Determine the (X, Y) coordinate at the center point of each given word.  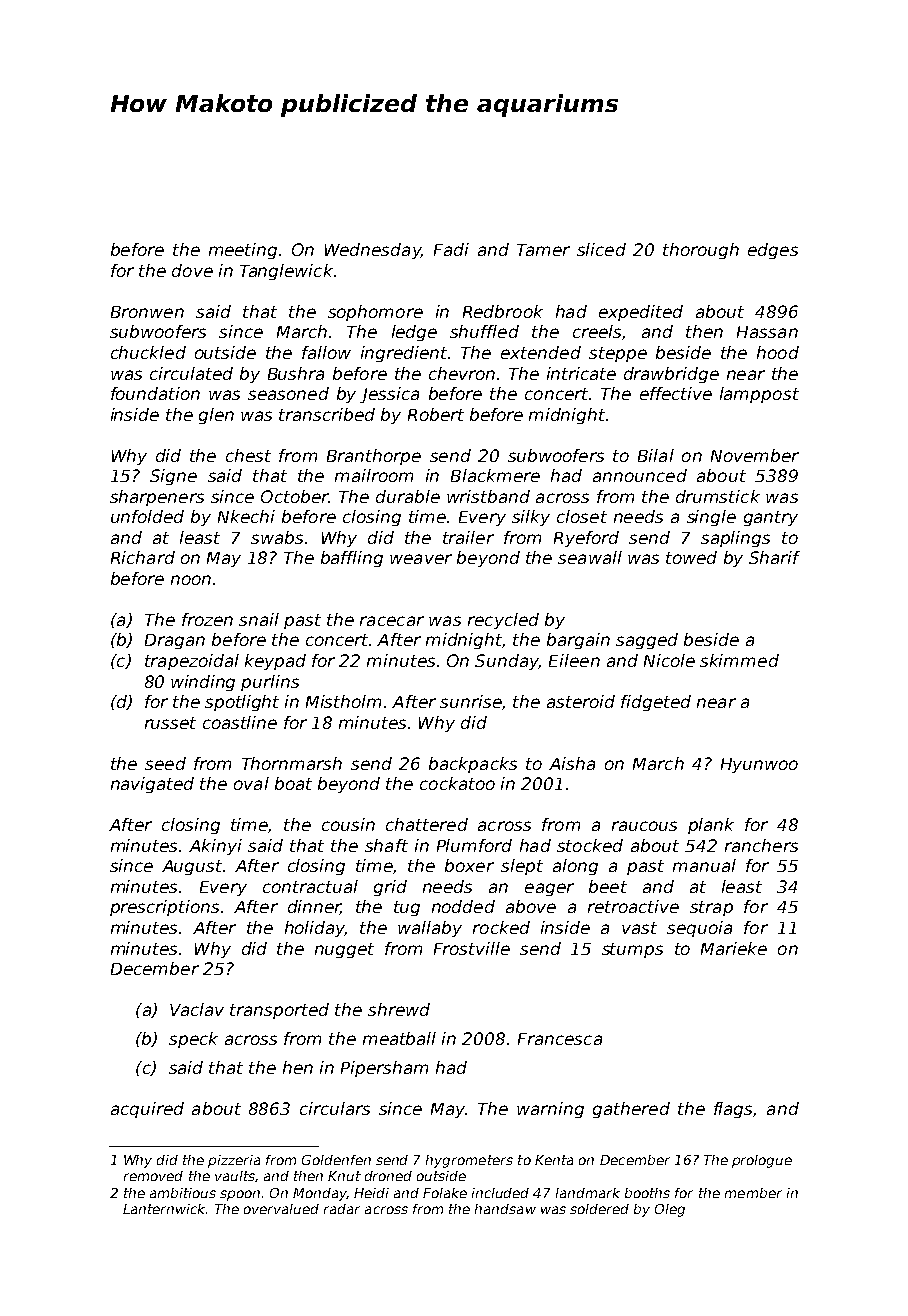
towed (691, 557)
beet (608, 886)
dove (192, 270)
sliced (601, 249)
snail (259, 619)
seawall (590, 557)
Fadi (451, 249)
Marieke (734, 948)
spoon (240, 1195)
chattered (427, 824)
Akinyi (215, 847)
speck (193, 1040)
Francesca (560, 1039)
